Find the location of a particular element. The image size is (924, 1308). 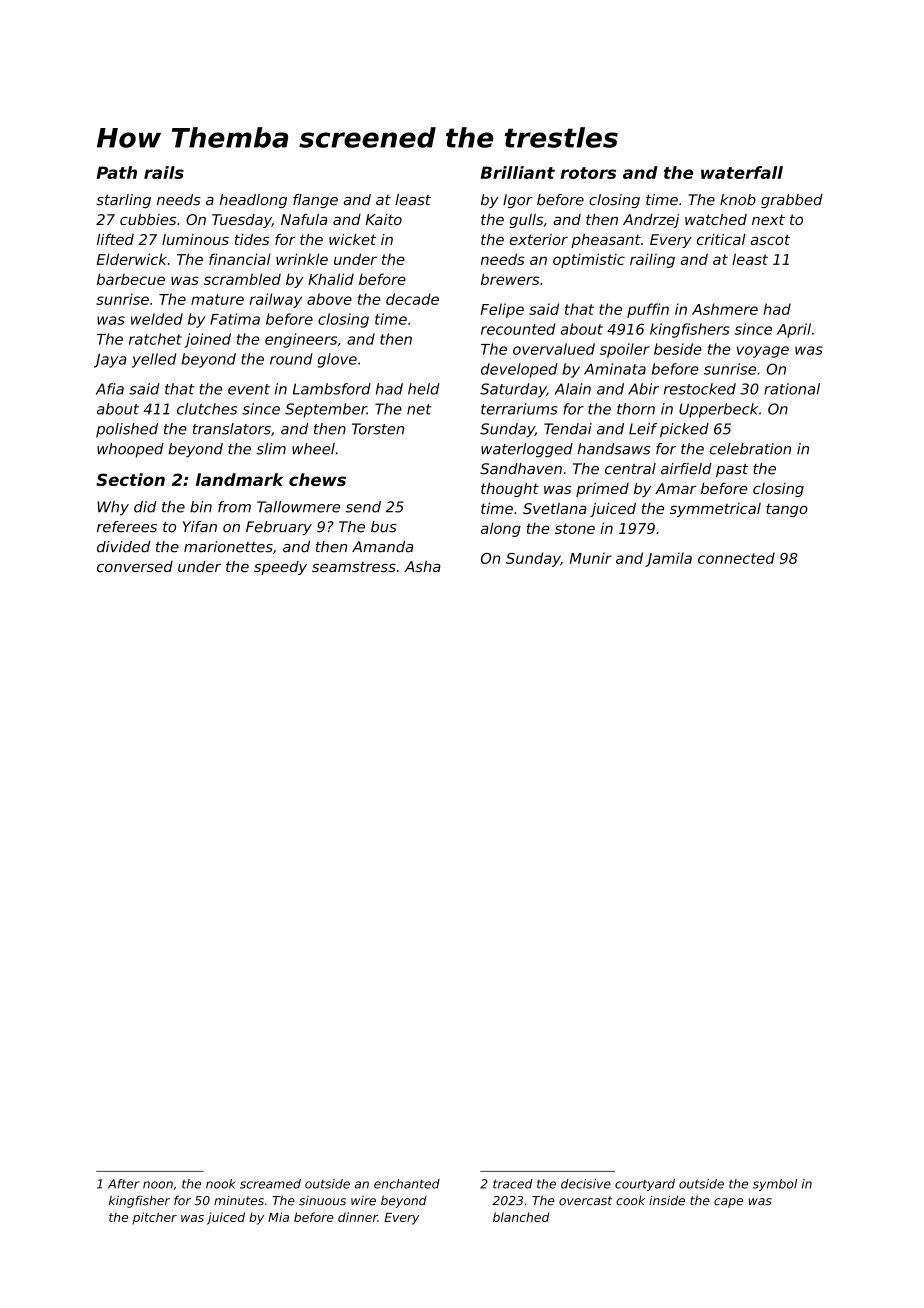

Jaya is located at coordinates (110, 360).
